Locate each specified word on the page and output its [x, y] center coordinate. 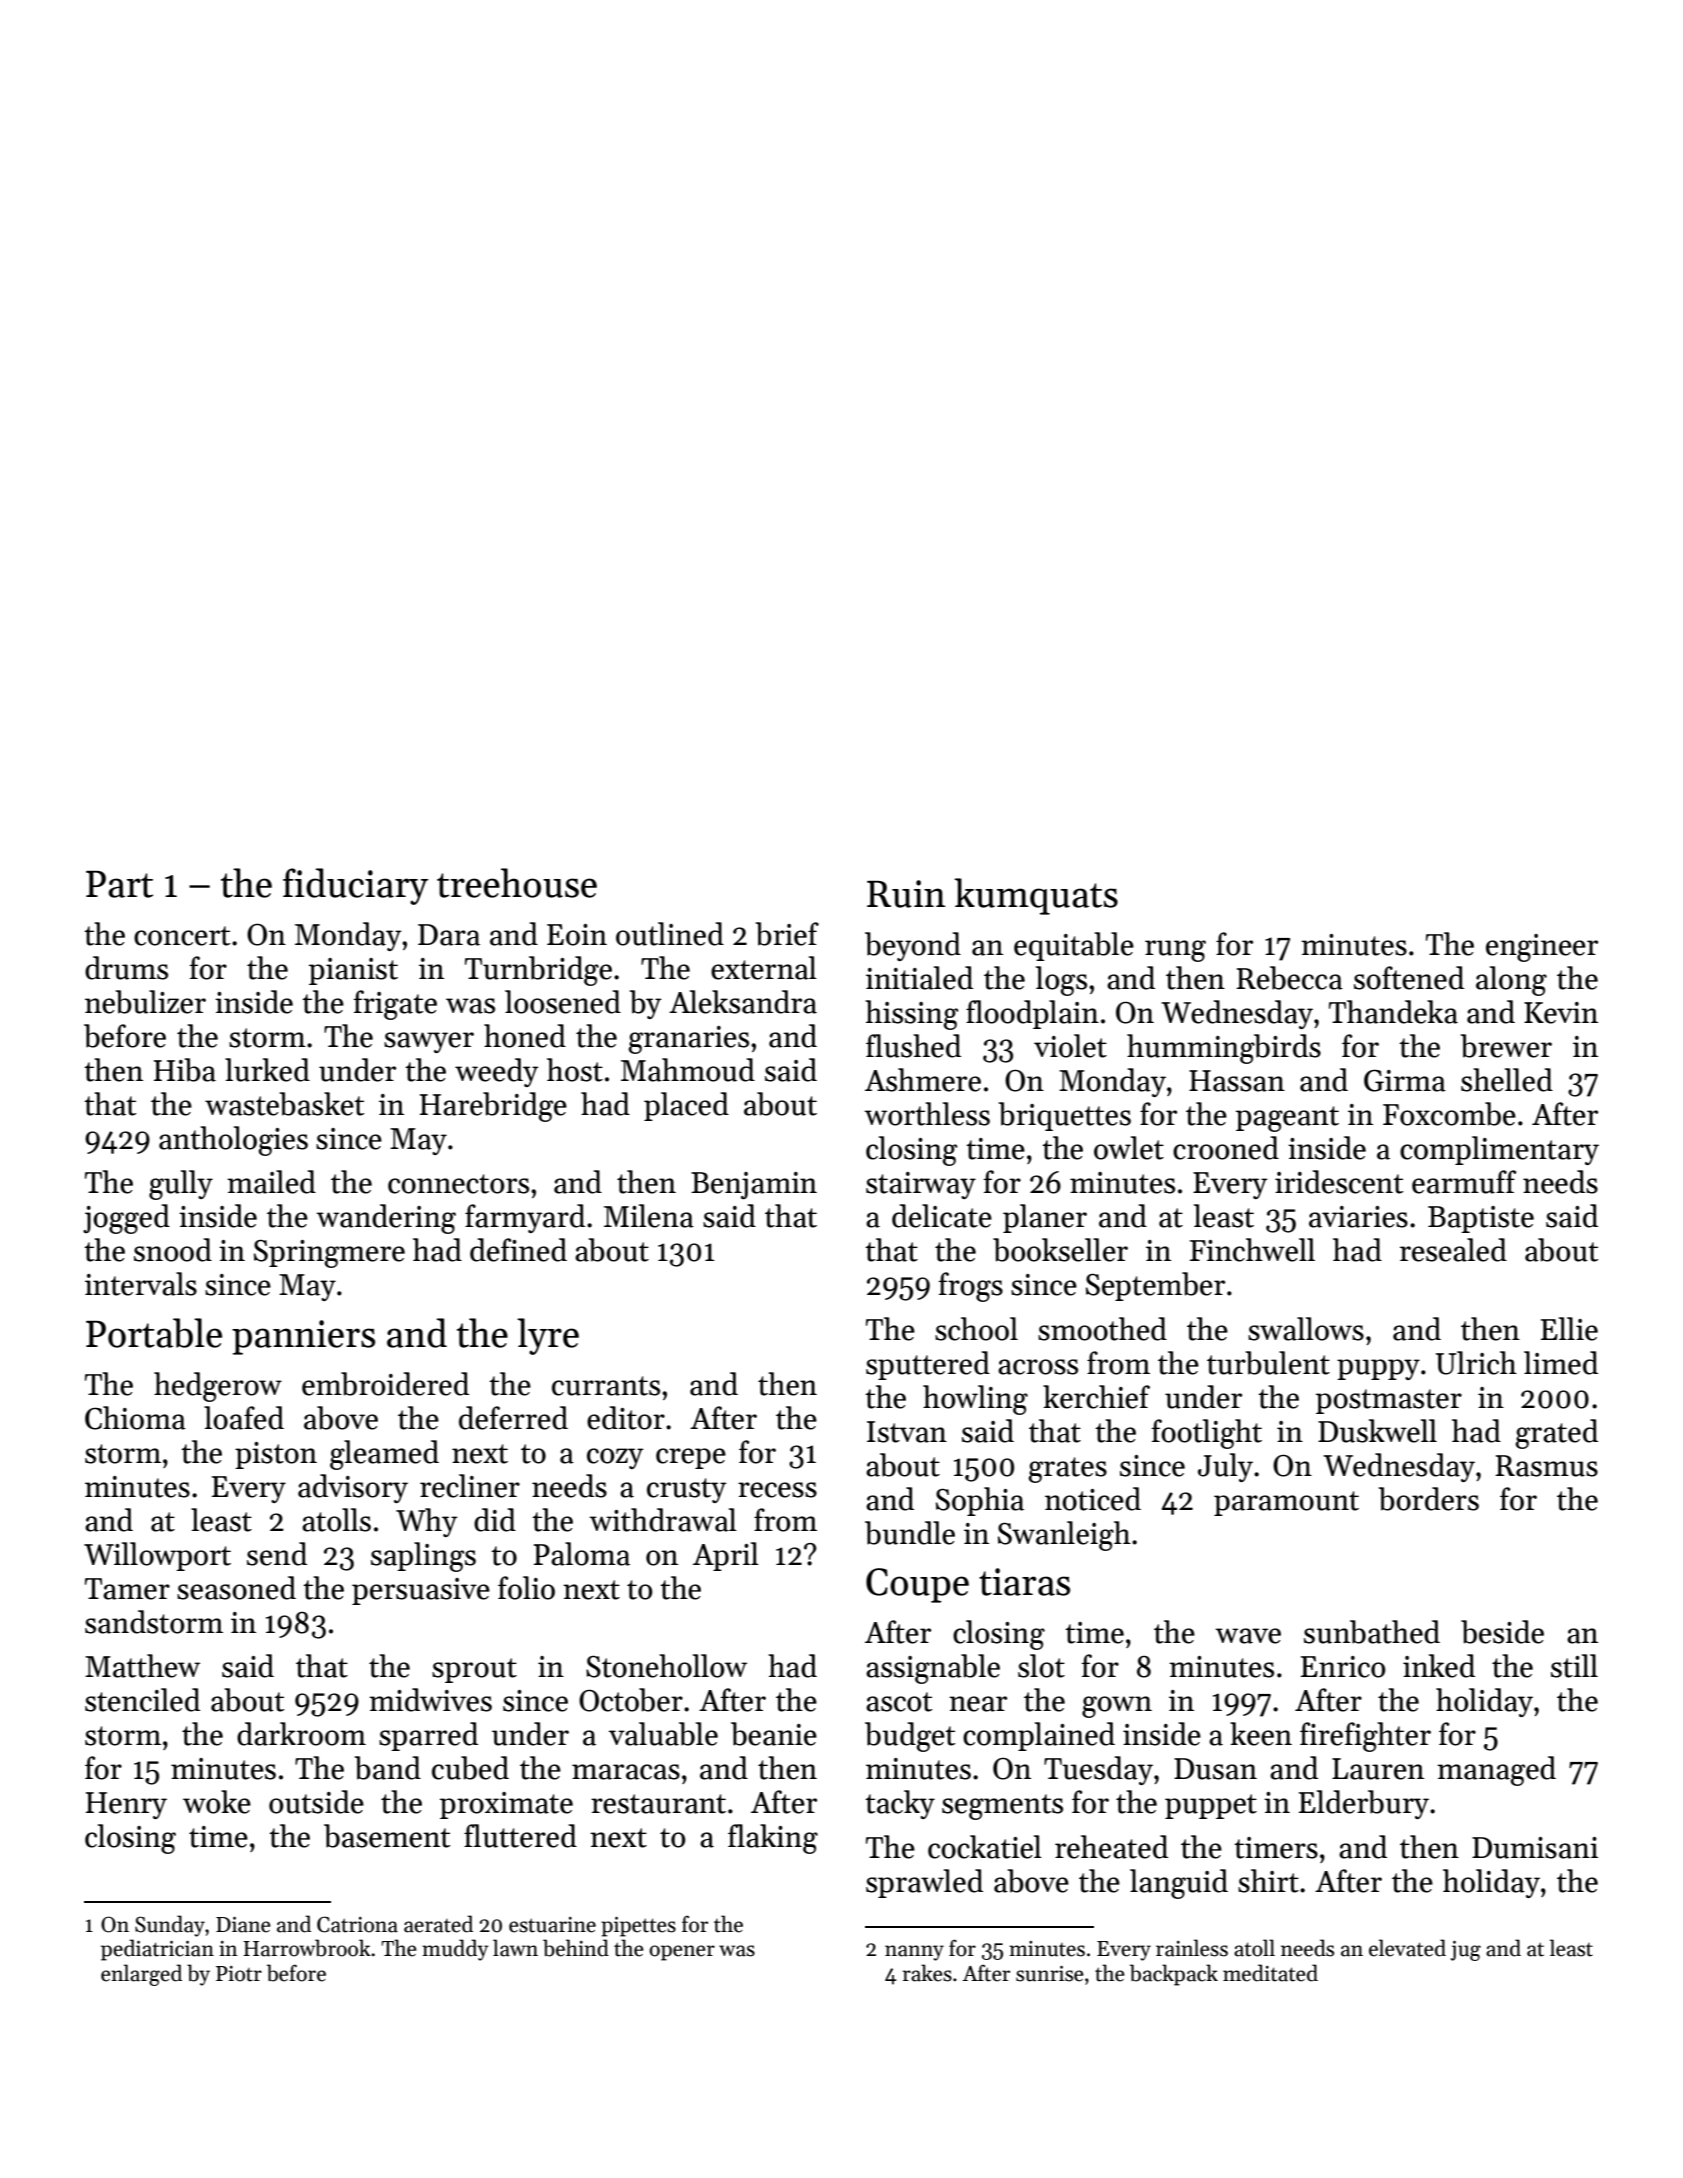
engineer [1542, 948]
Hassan [1237, 1081]
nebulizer [145, 1002]
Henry [126, 1805]
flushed [913, 1046]
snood [173, 1250]
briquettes [1065, 1116]
